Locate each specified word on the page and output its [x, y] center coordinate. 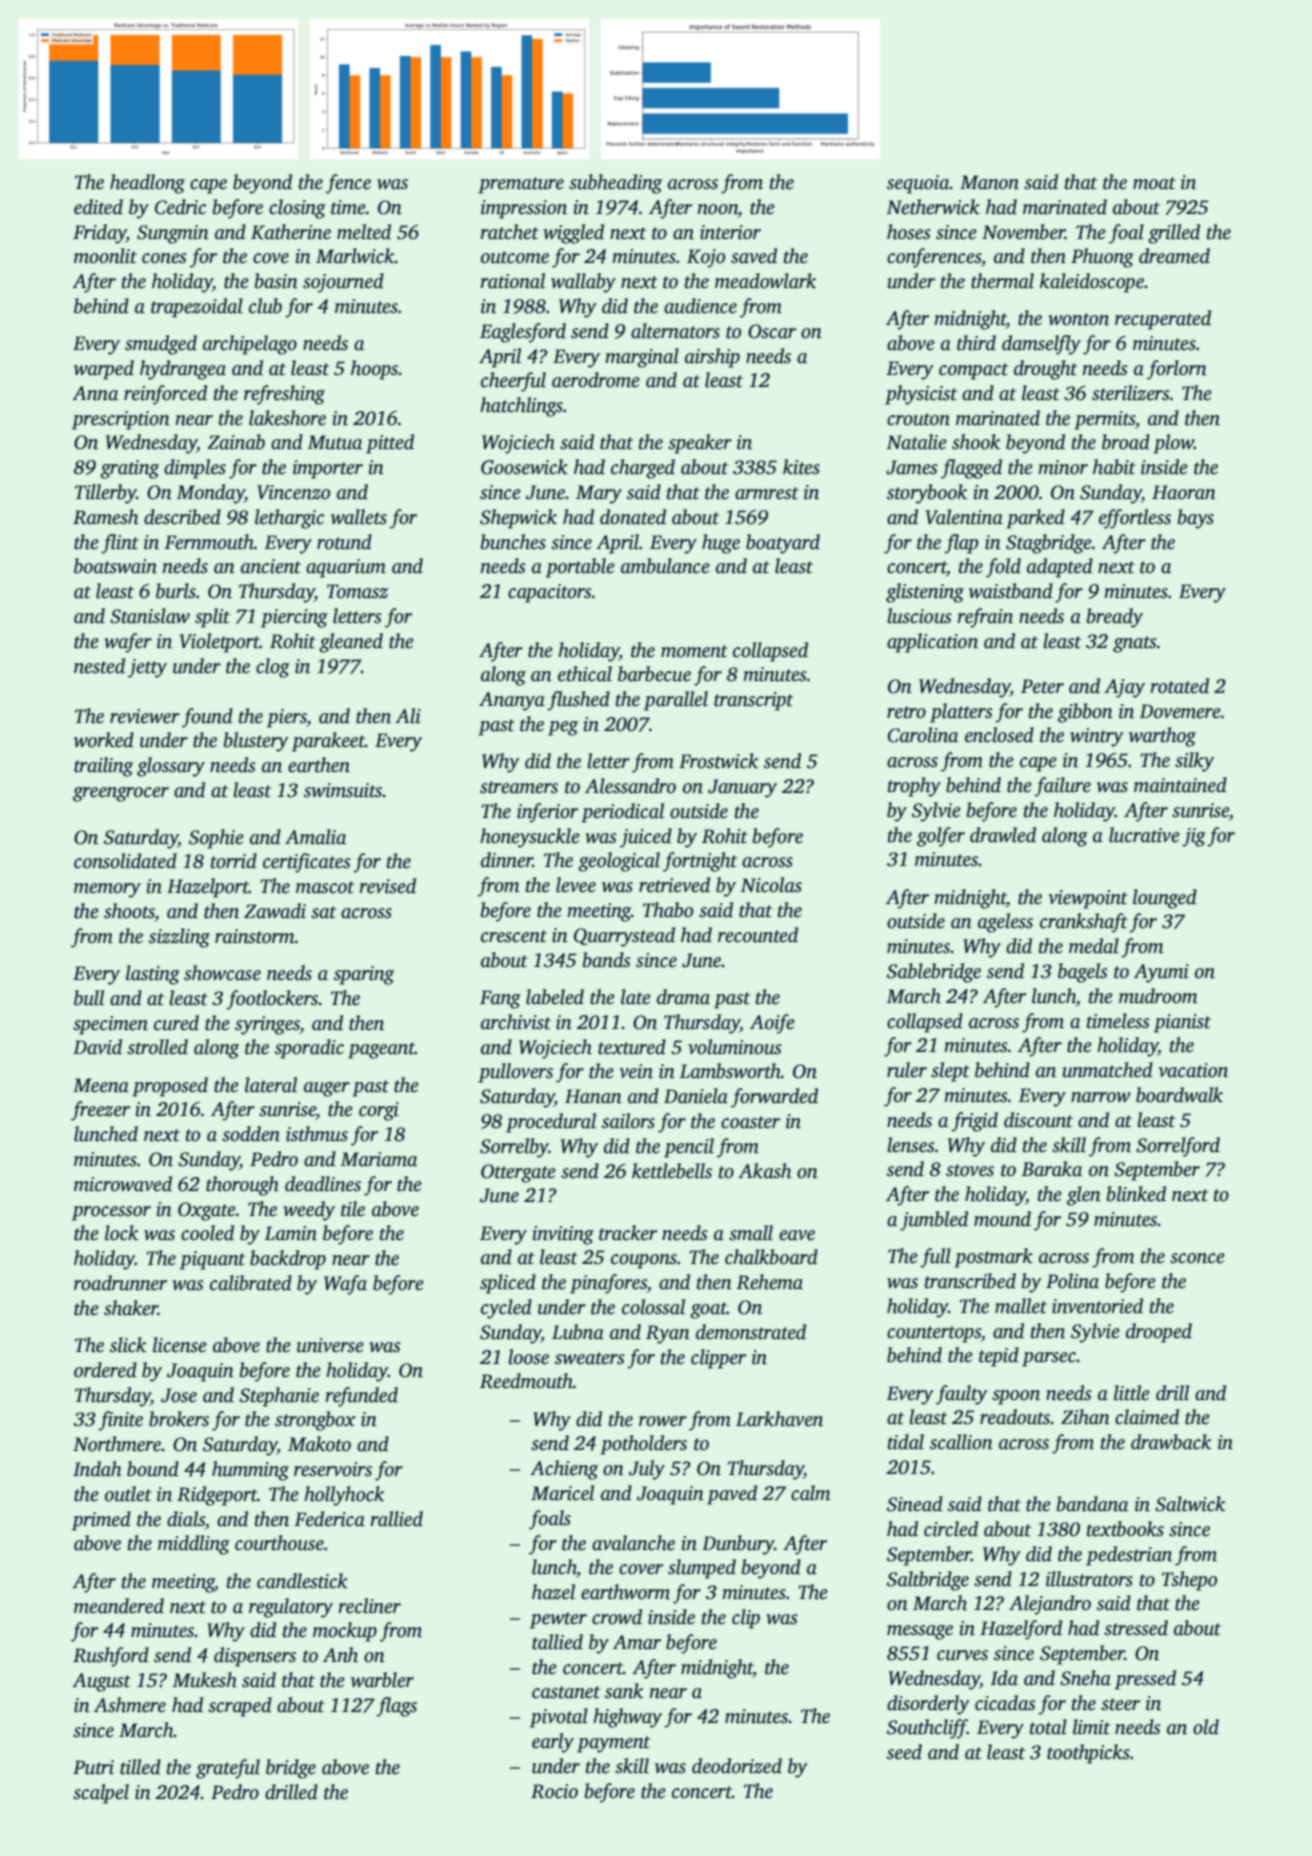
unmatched [1108, 1070]
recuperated [1163, 320]
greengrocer [121, 794]
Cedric [180, 207]
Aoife [772, 1024]
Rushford [111, 1657]
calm [810, 1493]
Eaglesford [523, 333]
